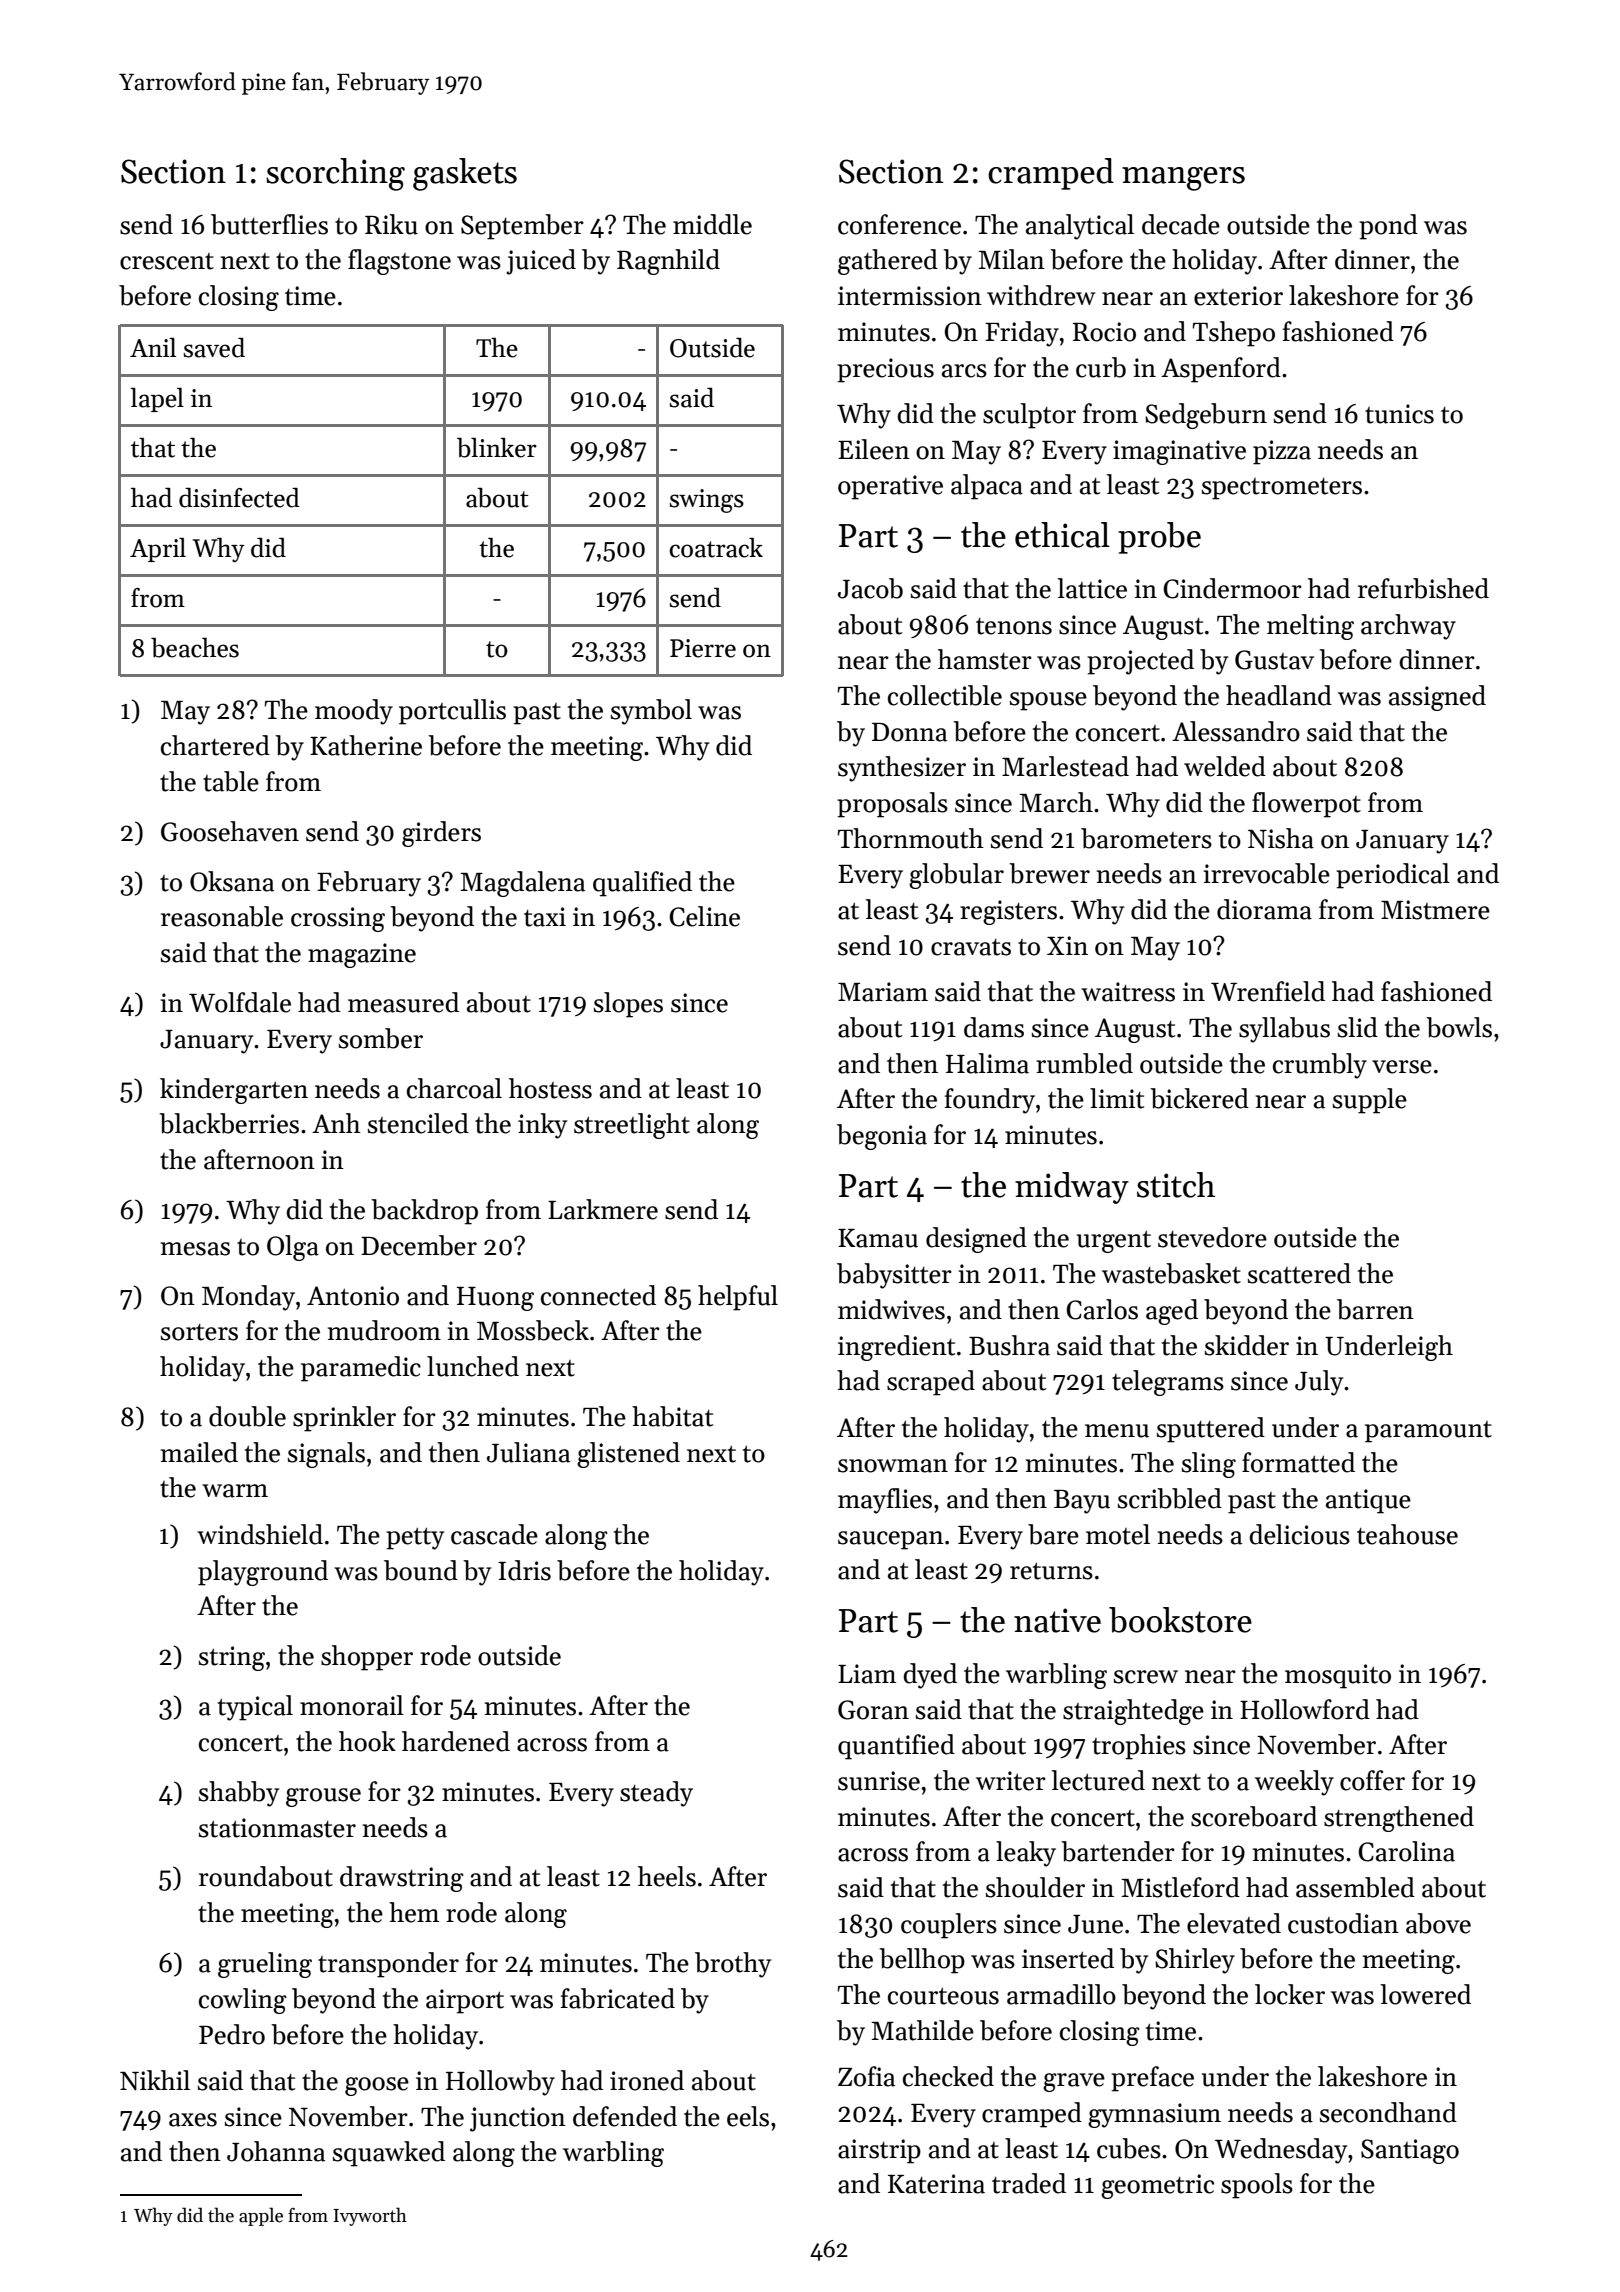 The image size is (1620, 2292). Describe the element at coordinates (1375, 1309) in the screenshot. I see `barren` at that location.
